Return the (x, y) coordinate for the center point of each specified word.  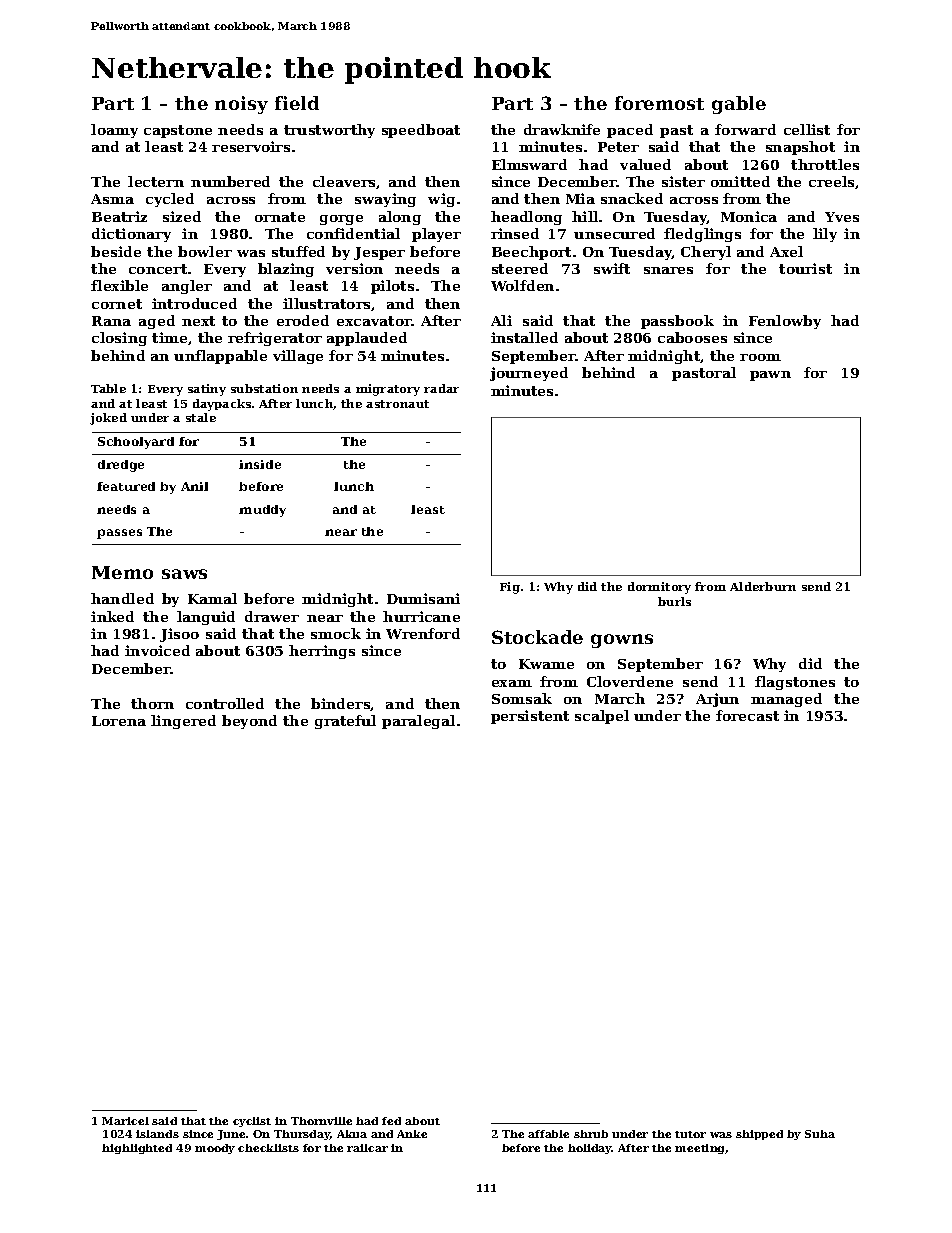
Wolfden (522, 285)
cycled (170, 200)
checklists (268, 1148)
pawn (770, 376)
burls (674, 601)
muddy (262, 511)
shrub (591, 1134)
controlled (225, 703)
